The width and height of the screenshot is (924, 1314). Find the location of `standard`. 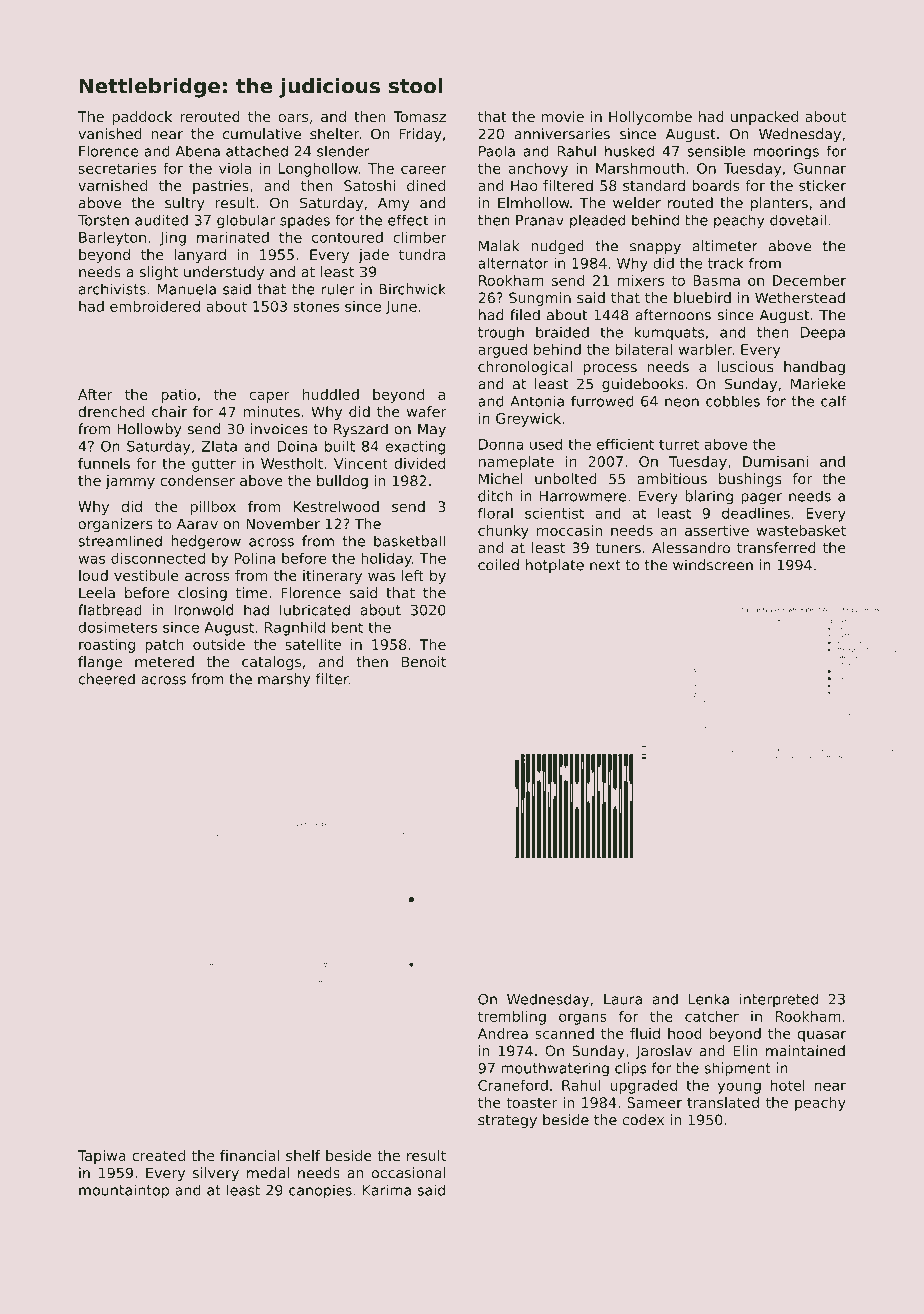

standard is located at coordinates (654, 185).
